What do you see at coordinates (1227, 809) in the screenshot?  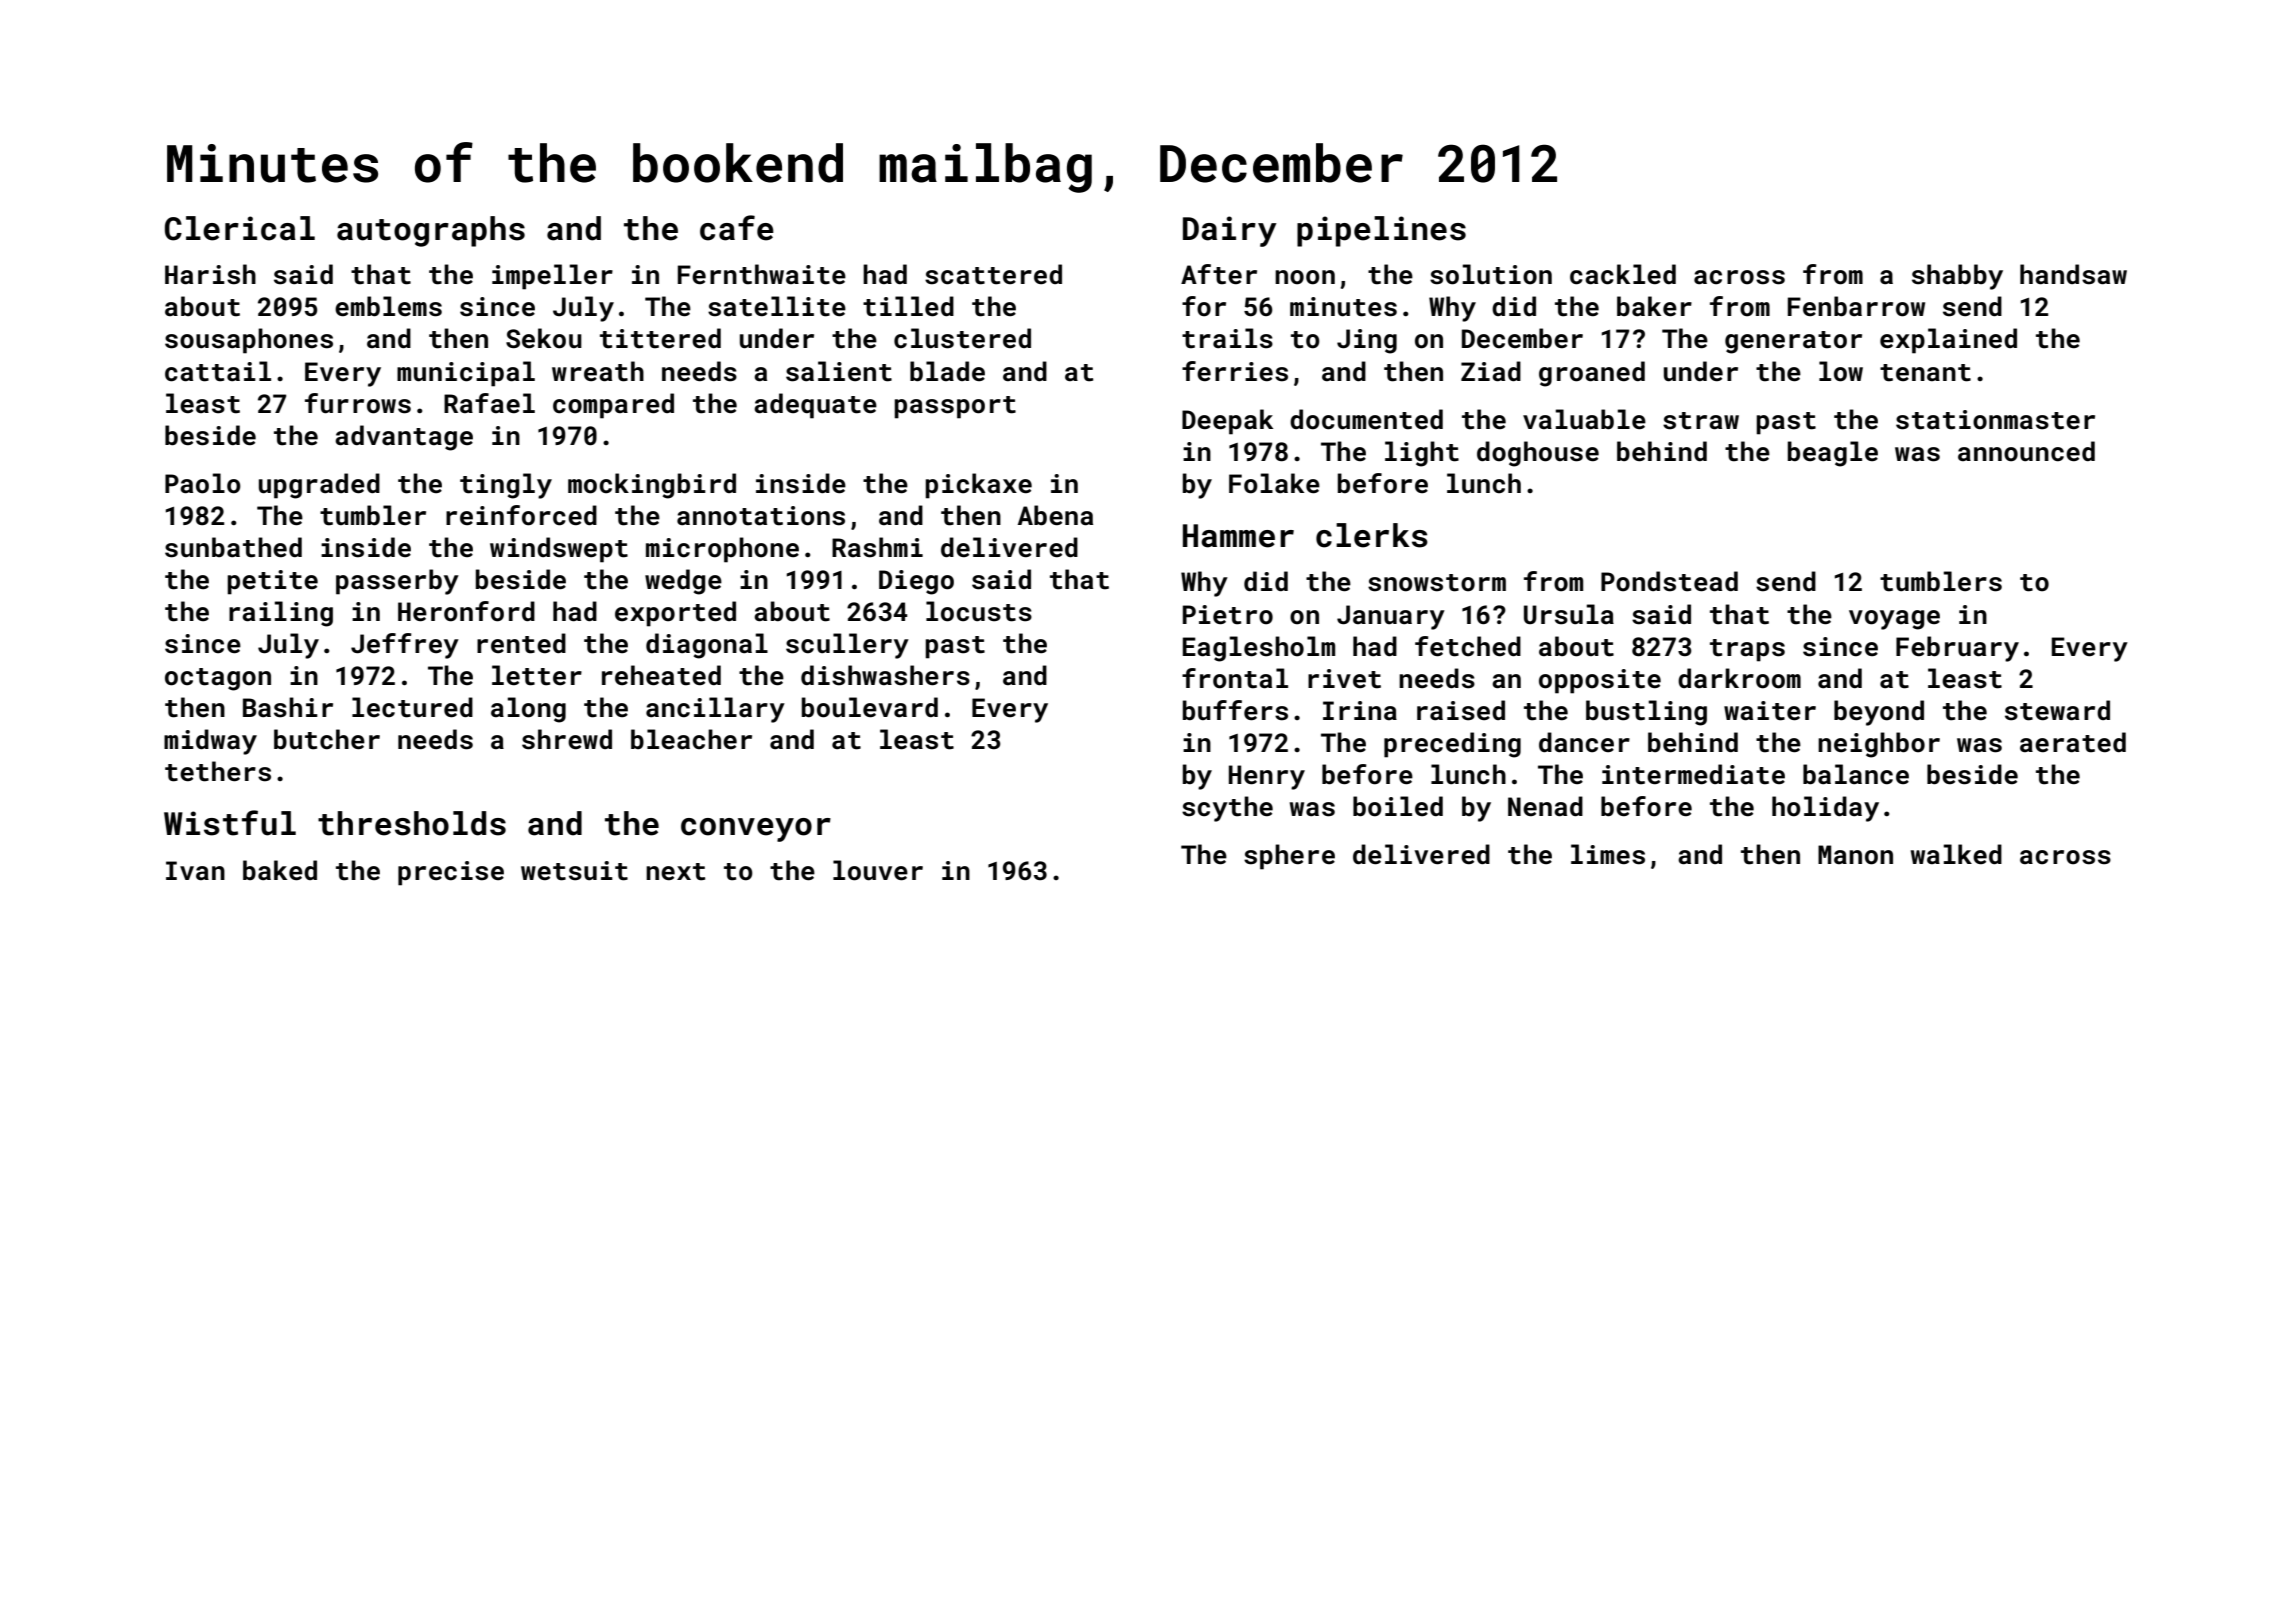 I see `scythe` at bounding box center [1227, 809].
